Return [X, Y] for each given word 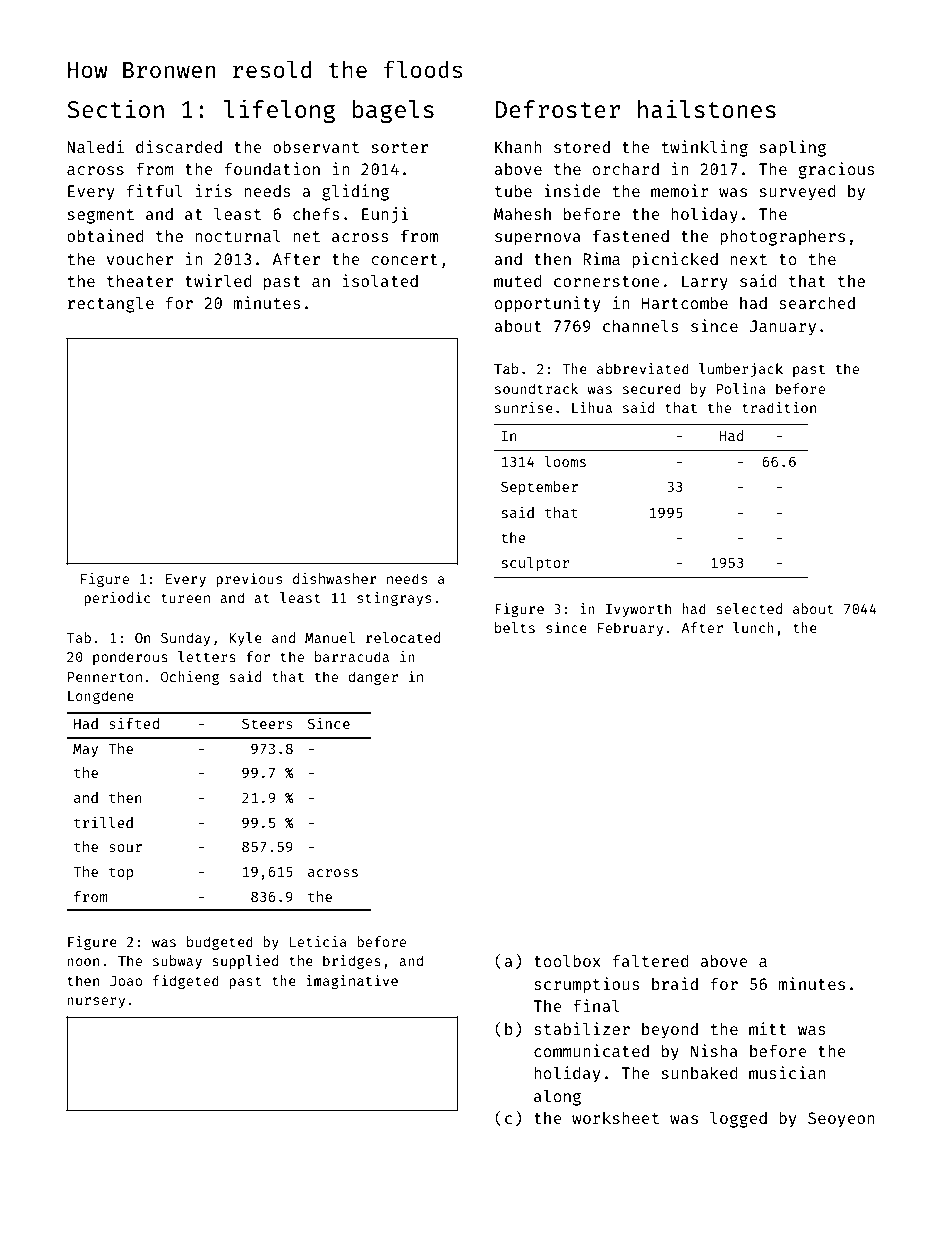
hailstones [707, 108]
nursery [96, 1002]
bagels [393, 111]
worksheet [615, 1117]
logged [738, 1119]
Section [115, 108]
